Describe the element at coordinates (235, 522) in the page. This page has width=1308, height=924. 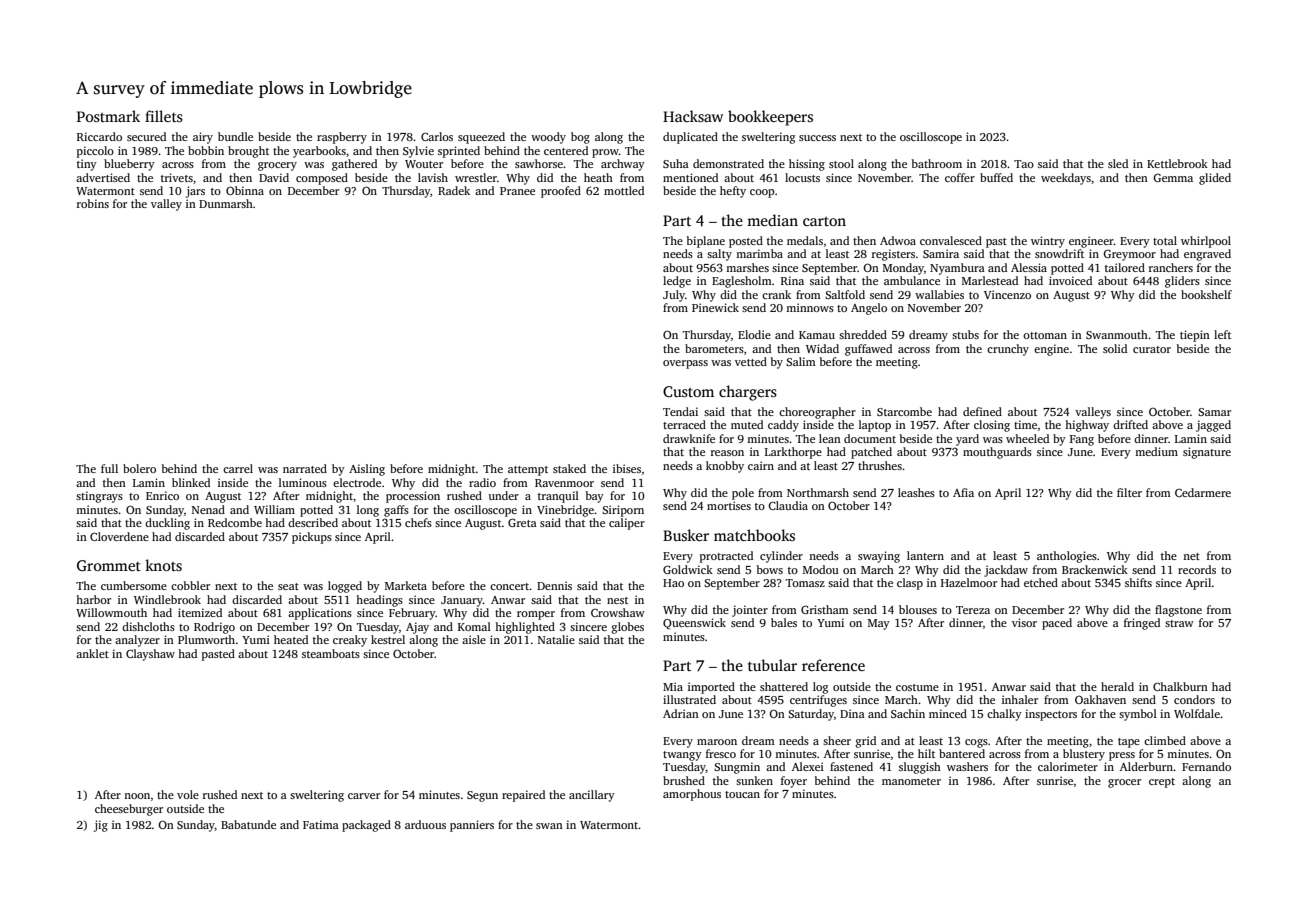
I see `Redcombe` at that location.
